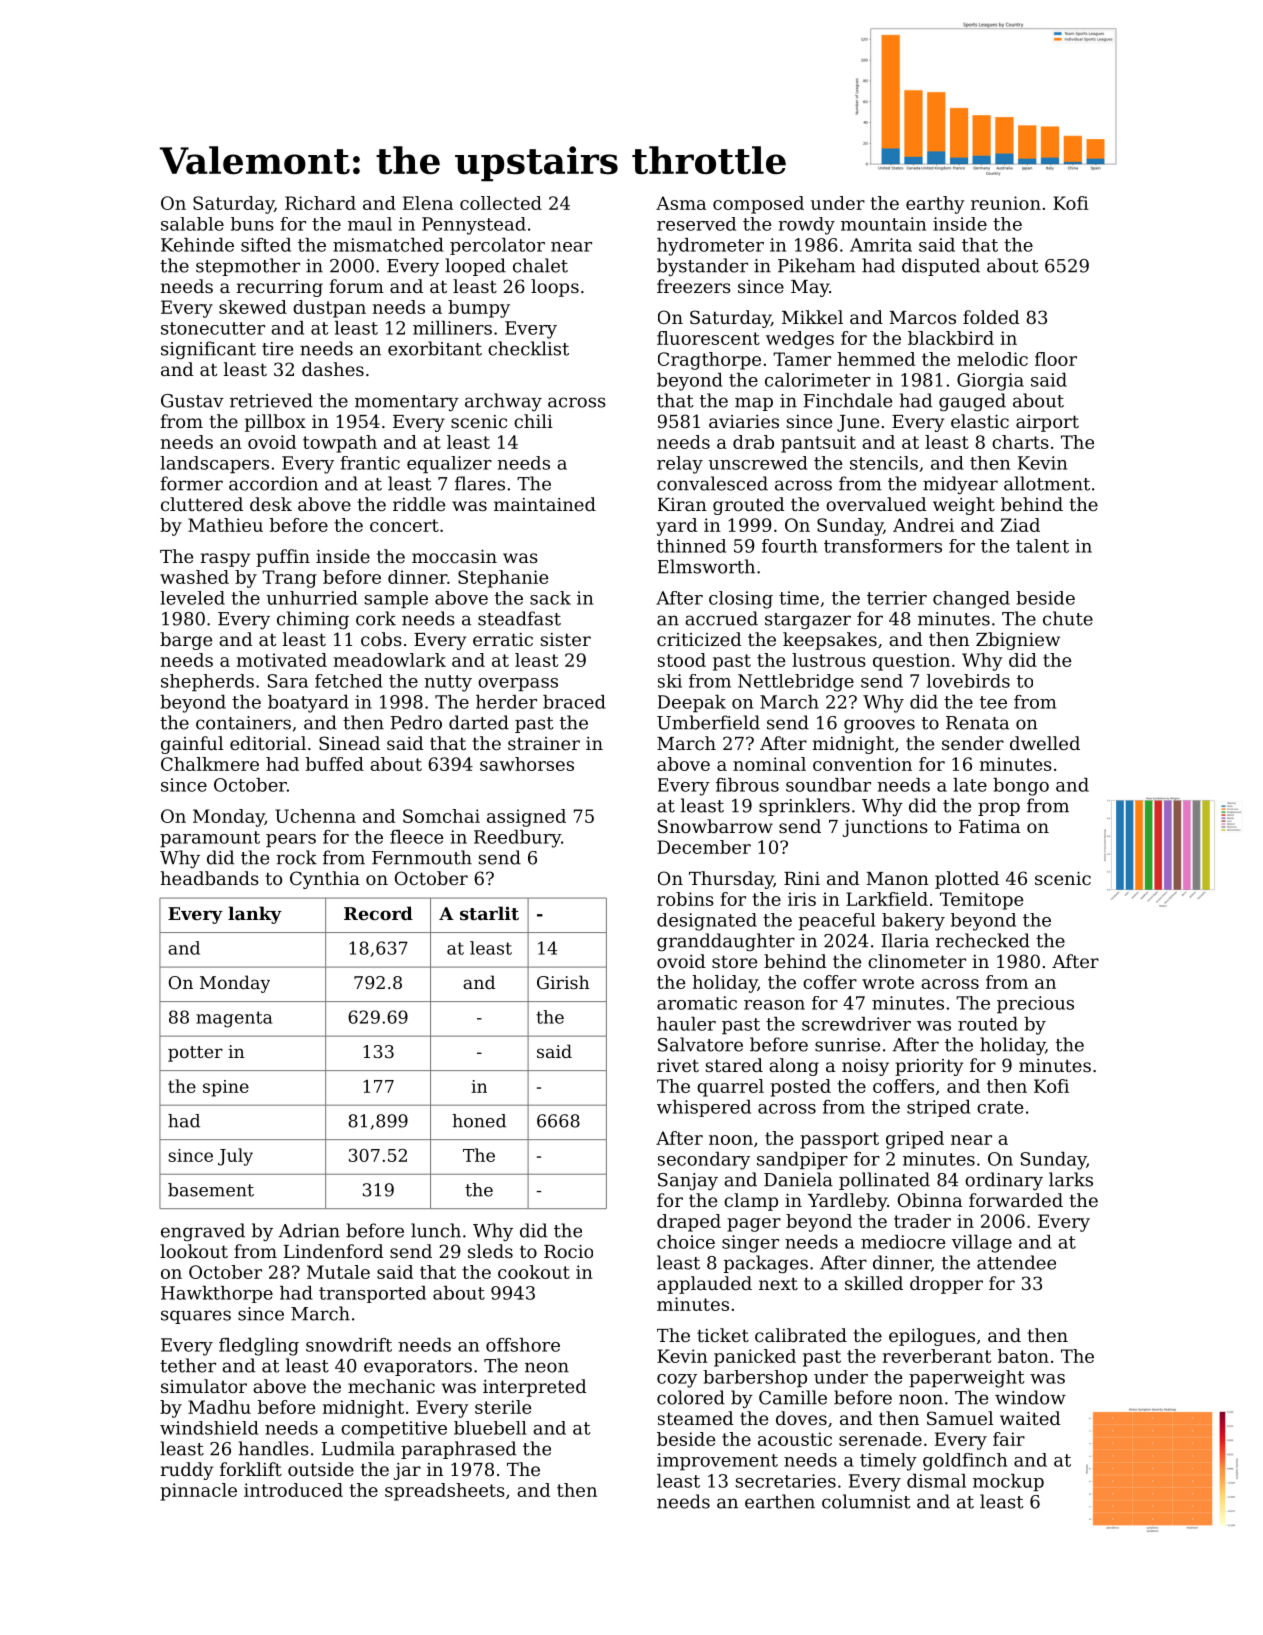 The height and width of the page is (1635, 1263). I want to click on Cragthorpe, so click(709, 361).
